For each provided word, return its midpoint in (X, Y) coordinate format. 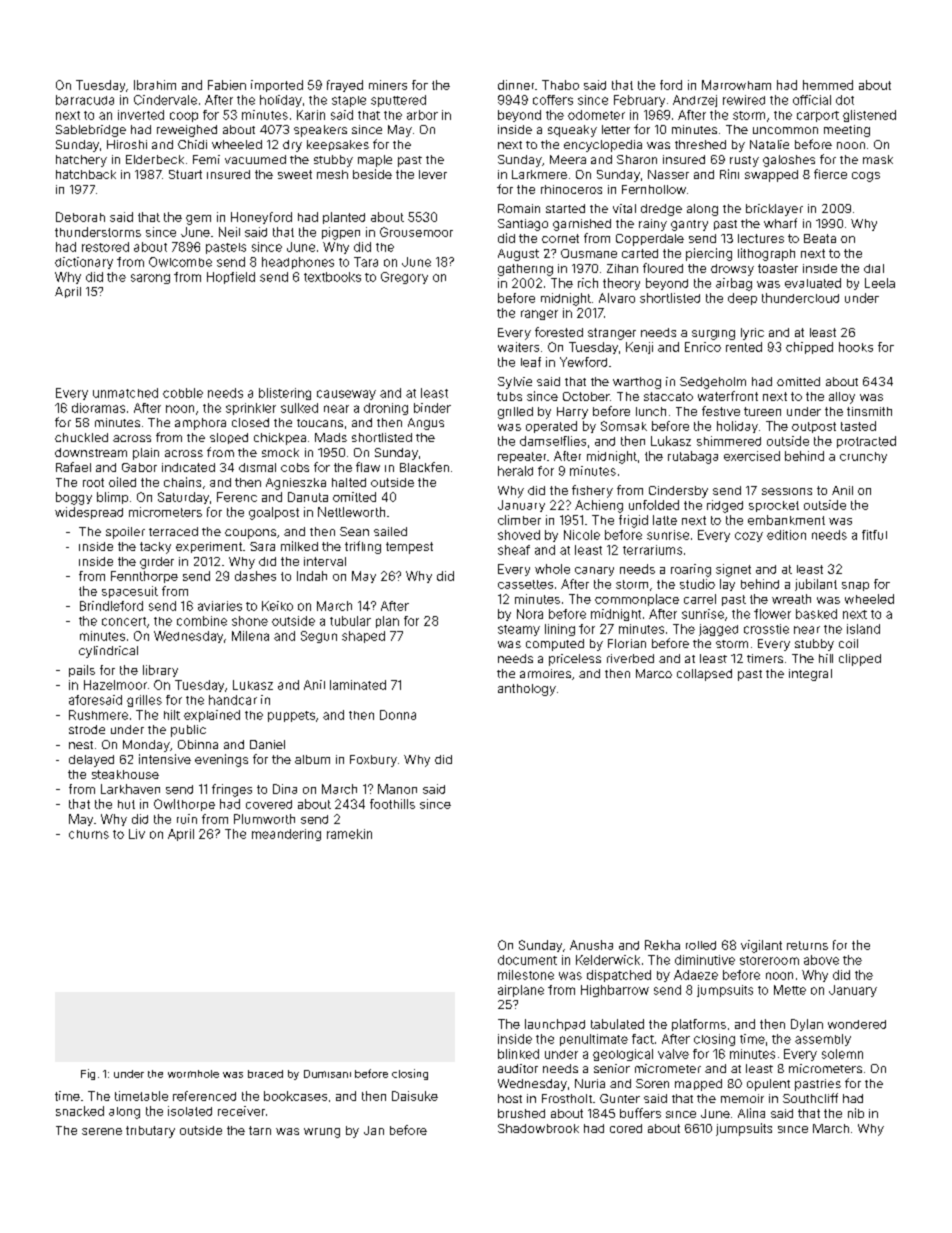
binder (432, 408)
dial (874, 268)
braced (265, 1074)
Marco (654, 673)
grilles (144, 701)
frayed (345, 86)
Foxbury (373, 761)
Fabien (227, 85)
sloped (229, 438)
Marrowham (736, 85)
